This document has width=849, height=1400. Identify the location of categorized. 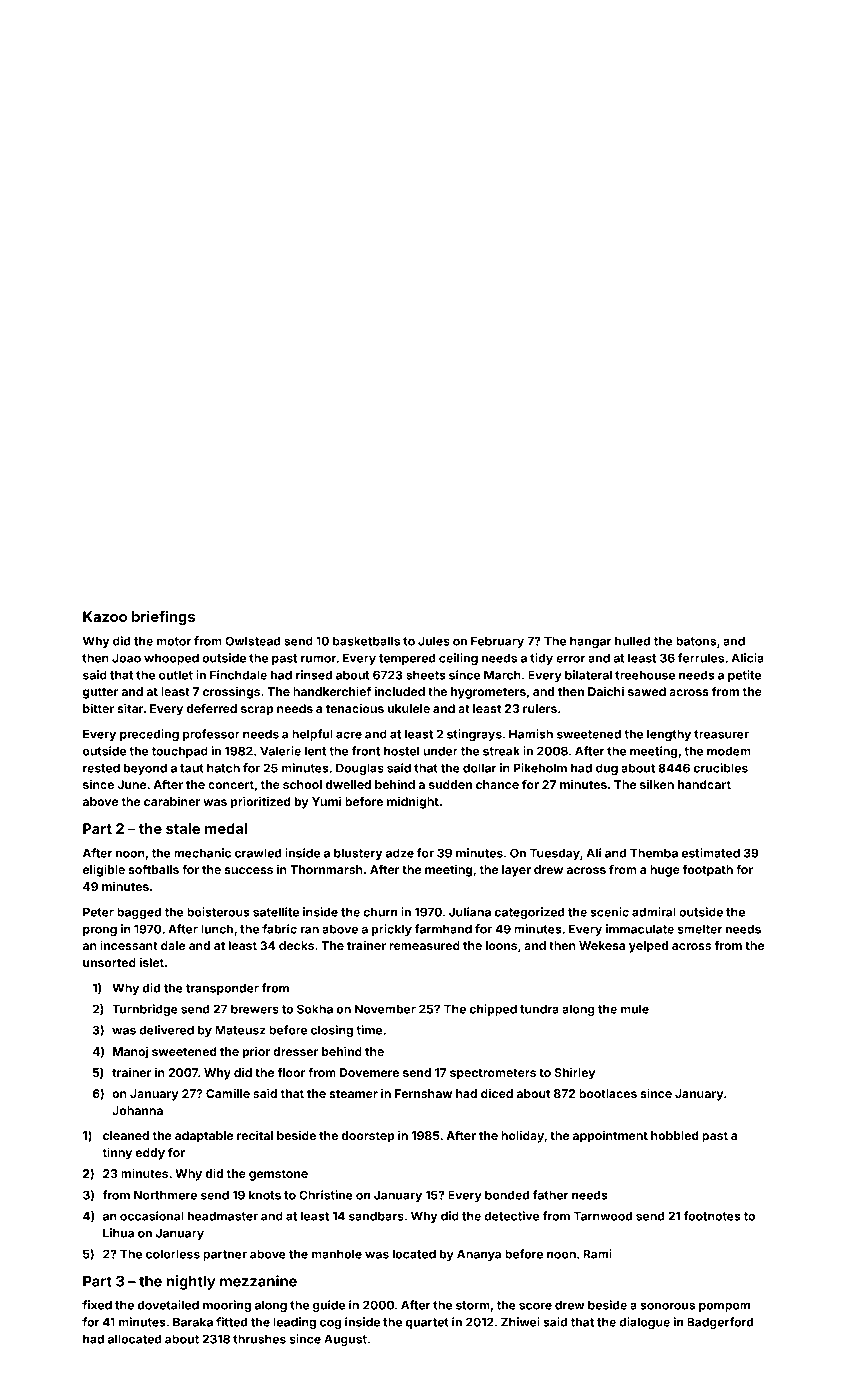
(530, 913).
